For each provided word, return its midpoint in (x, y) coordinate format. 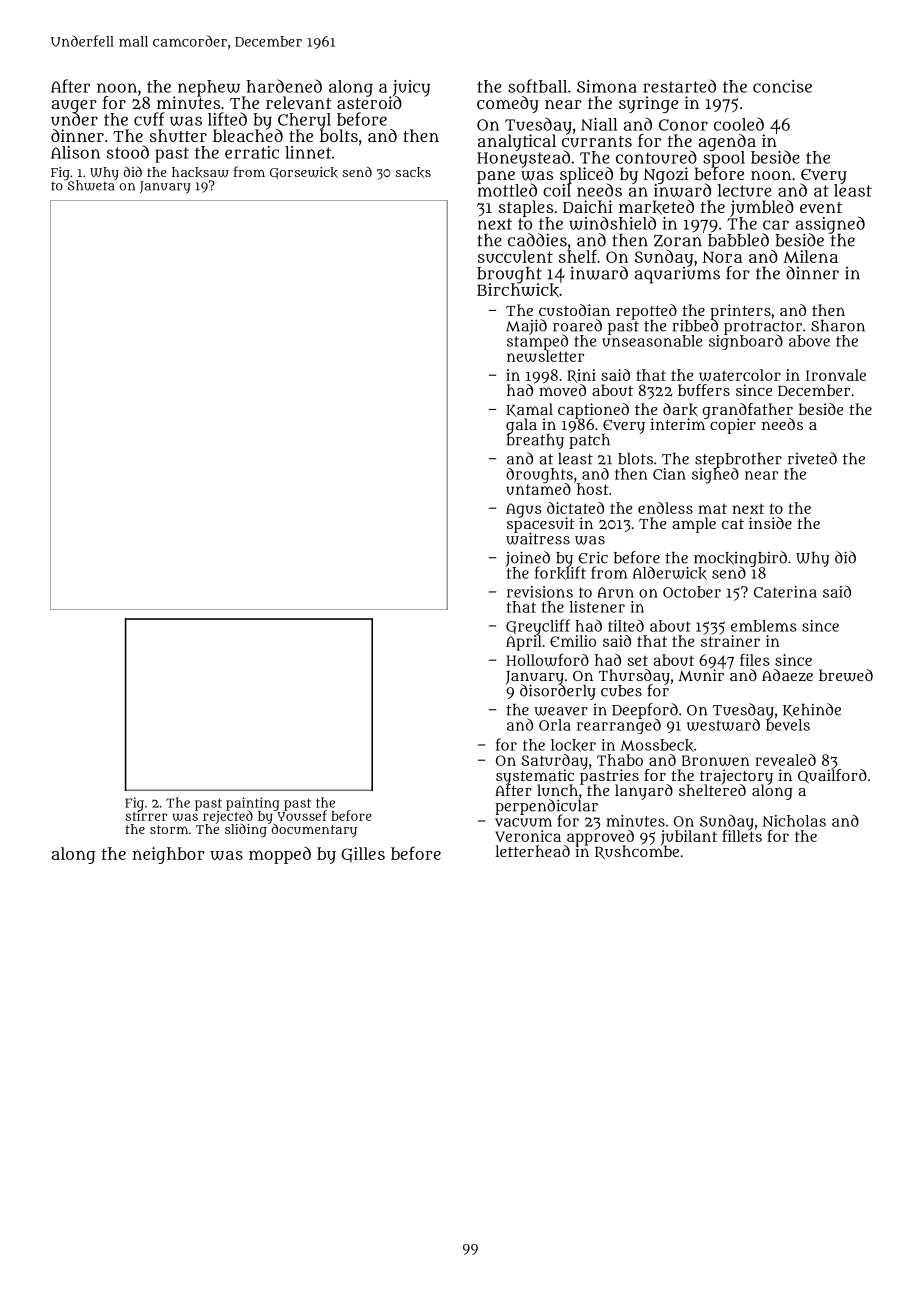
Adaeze (787, 675)
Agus (524, 510)
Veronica (528, 836)
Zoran (678, 241)
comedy (508, 104)
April (524, 643)
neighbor (168, 855)
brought (509, 275)
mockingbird (740, 559)
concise (782, 86)
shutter (178, 135)
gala (521, 426)
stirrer (146, 816)
